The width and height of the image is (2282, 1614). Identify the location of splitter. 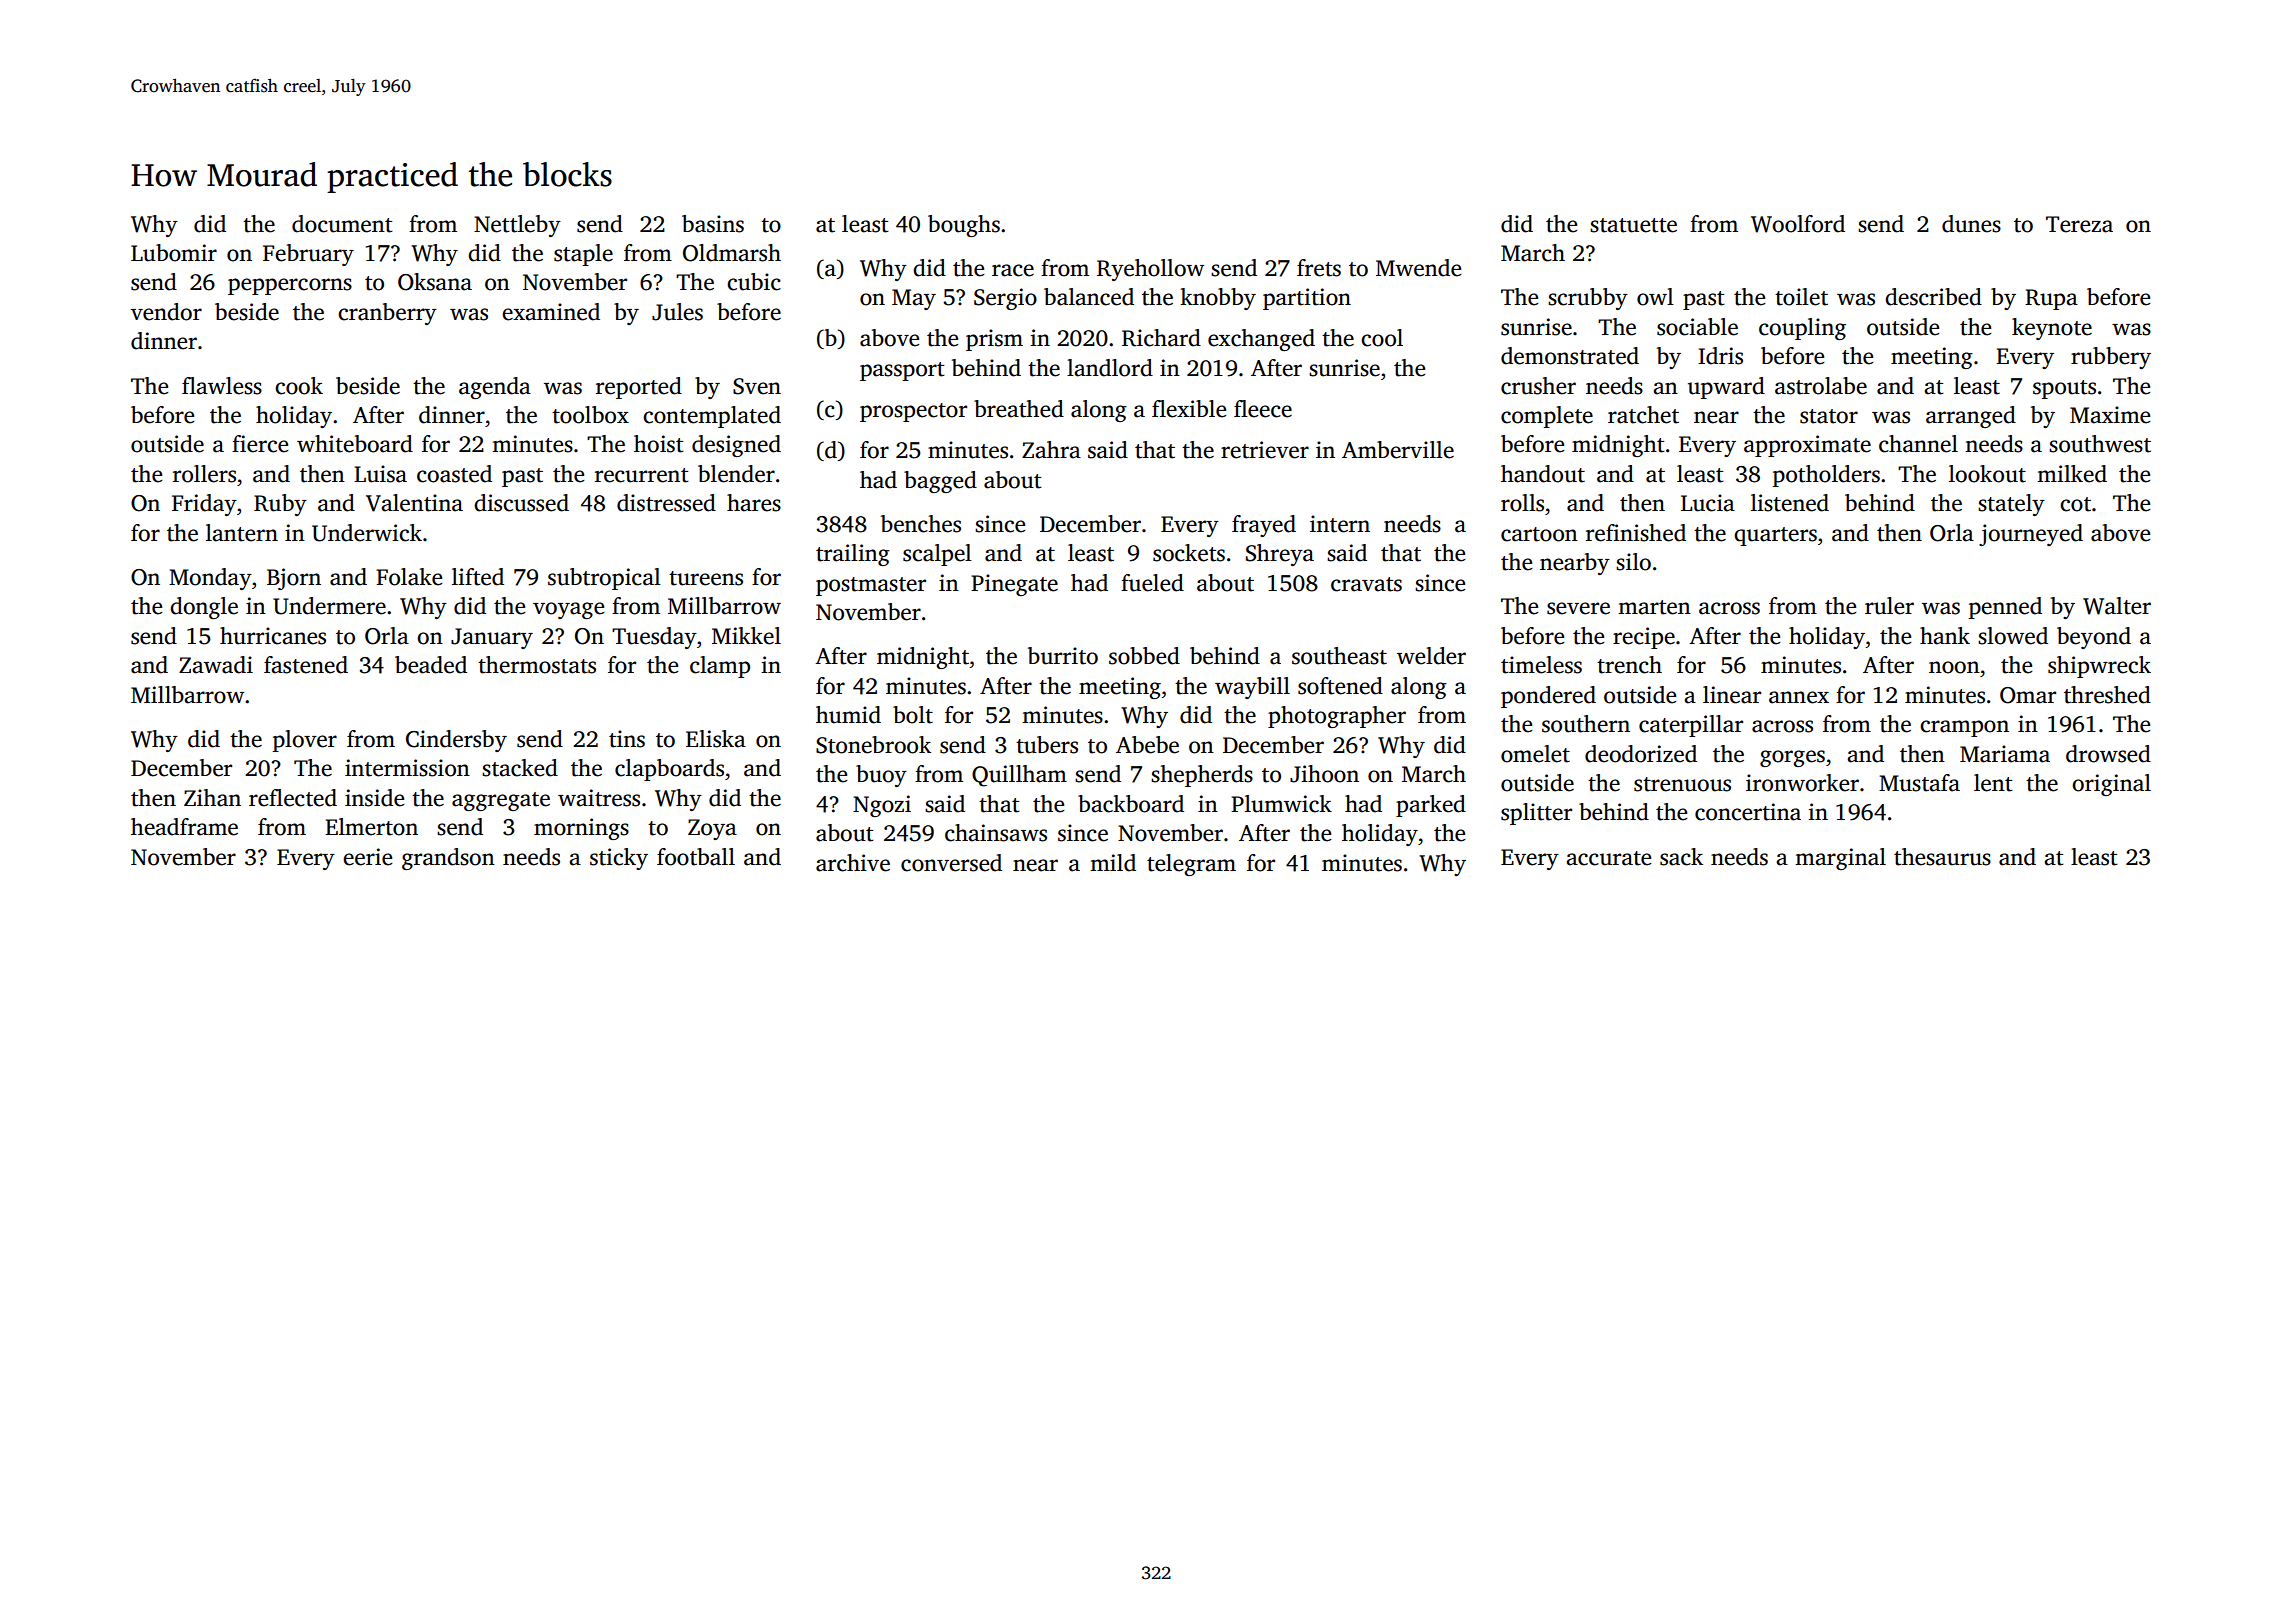
(1536, 814).
